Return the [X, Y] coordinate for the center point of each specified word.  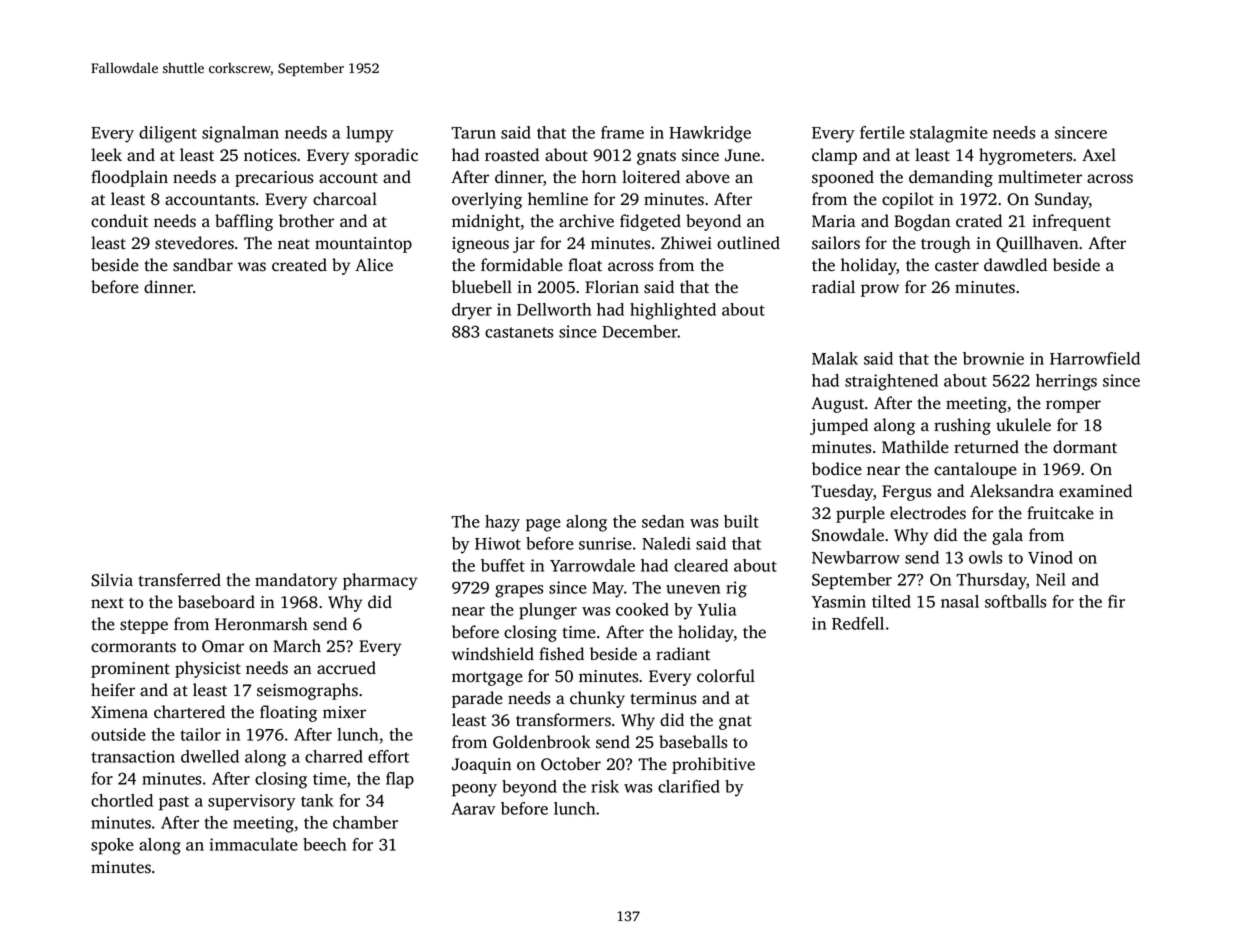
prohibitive [713, 765]
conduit [119, 221]
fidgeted [650, 222]
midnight [486, 222]
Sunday [1062, 200]
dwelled [210, 756]
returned [986, 447]
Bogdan [922, 222]
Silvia [112, 580]
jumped [839, 426]
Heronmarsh [261, 624]
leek [106, 155]
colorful [726, 676]
